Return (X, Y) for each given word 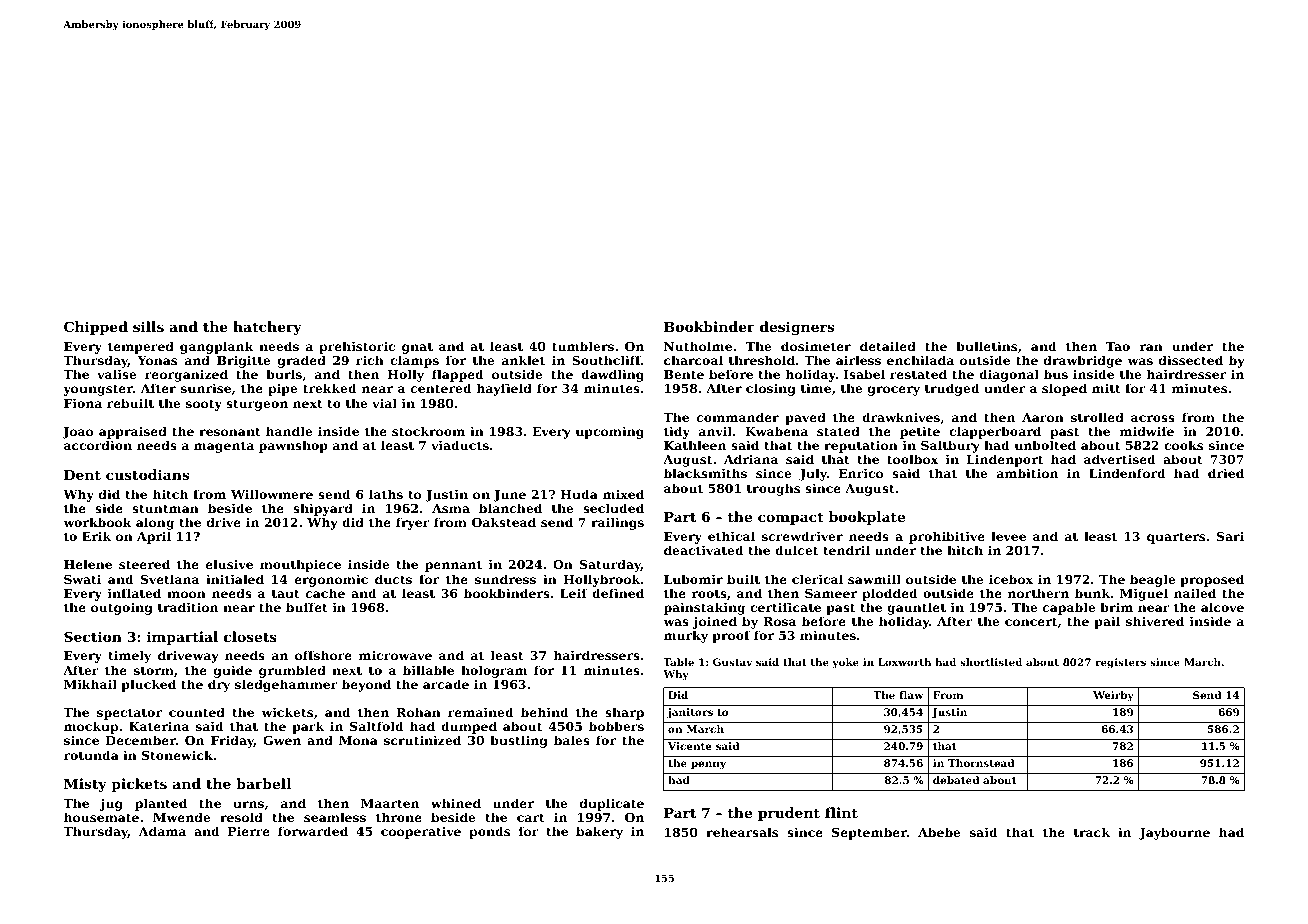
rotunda (91, 755)
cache (325, 593)
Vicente (689, 746)
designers (797, 328)
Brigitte (243, 361)
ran (1151, 347)
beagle (1152, 580)
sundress (505, 579)
